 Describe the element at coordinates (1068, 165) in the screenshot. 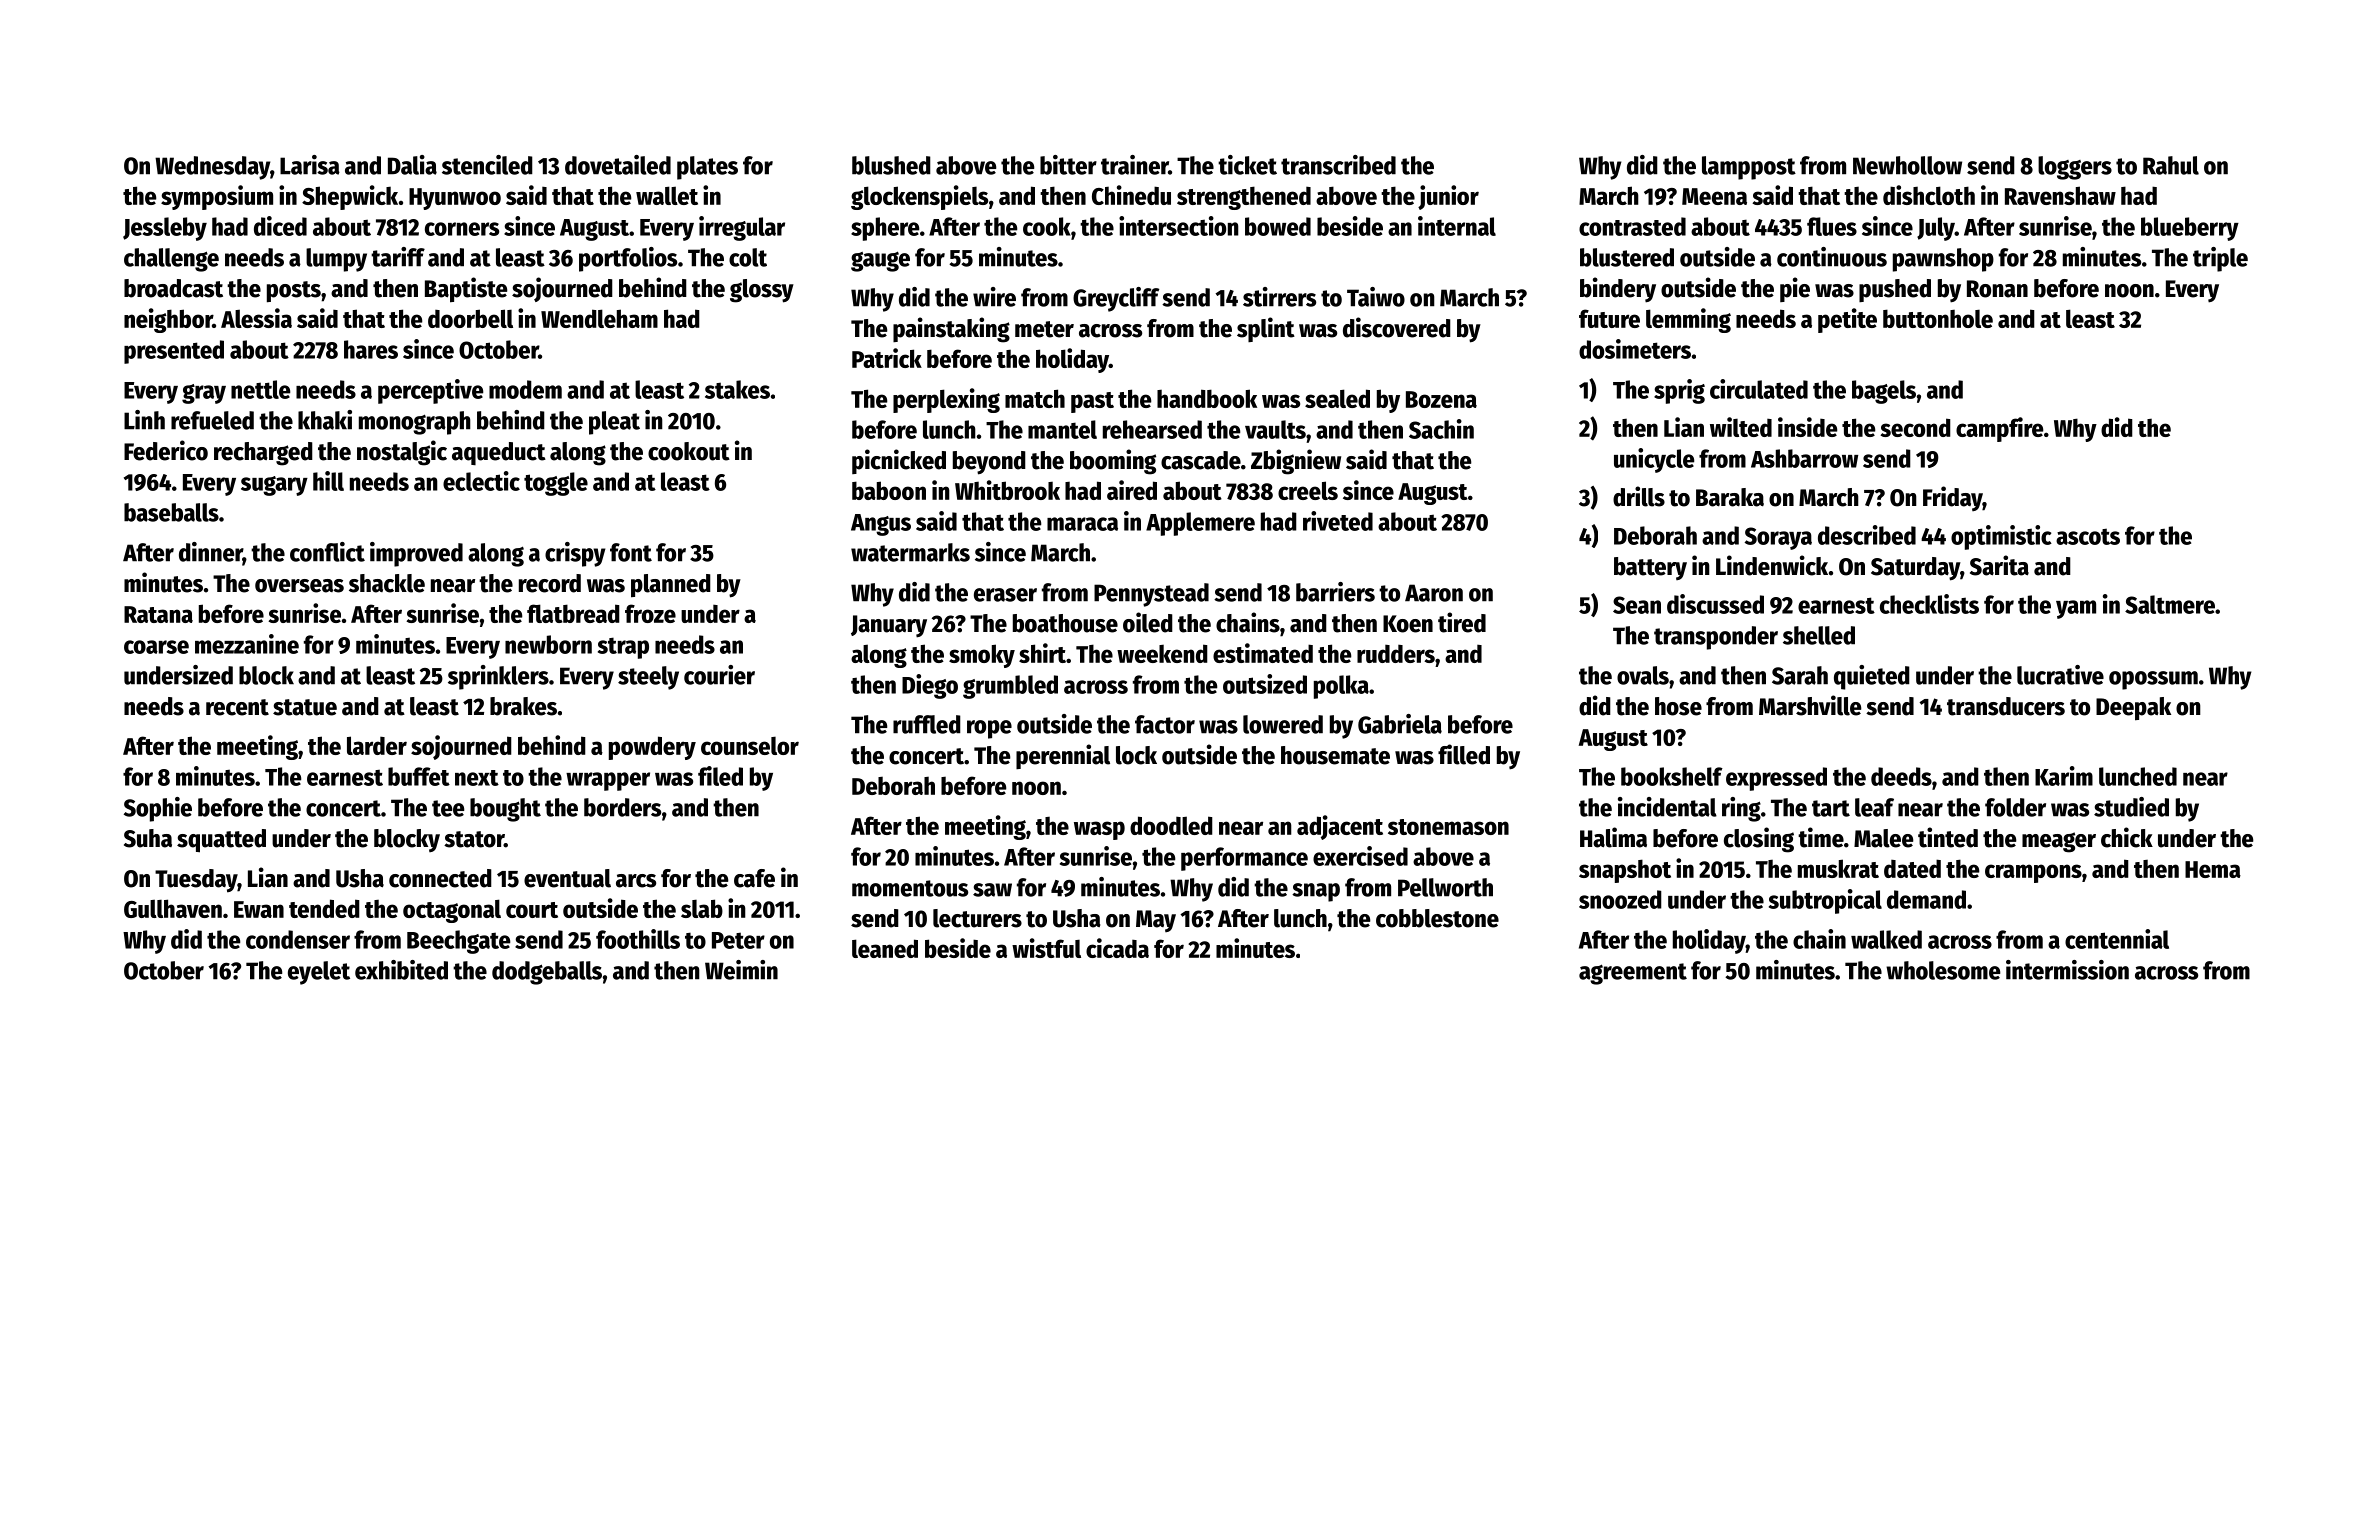

I see `bitter` at that location.
